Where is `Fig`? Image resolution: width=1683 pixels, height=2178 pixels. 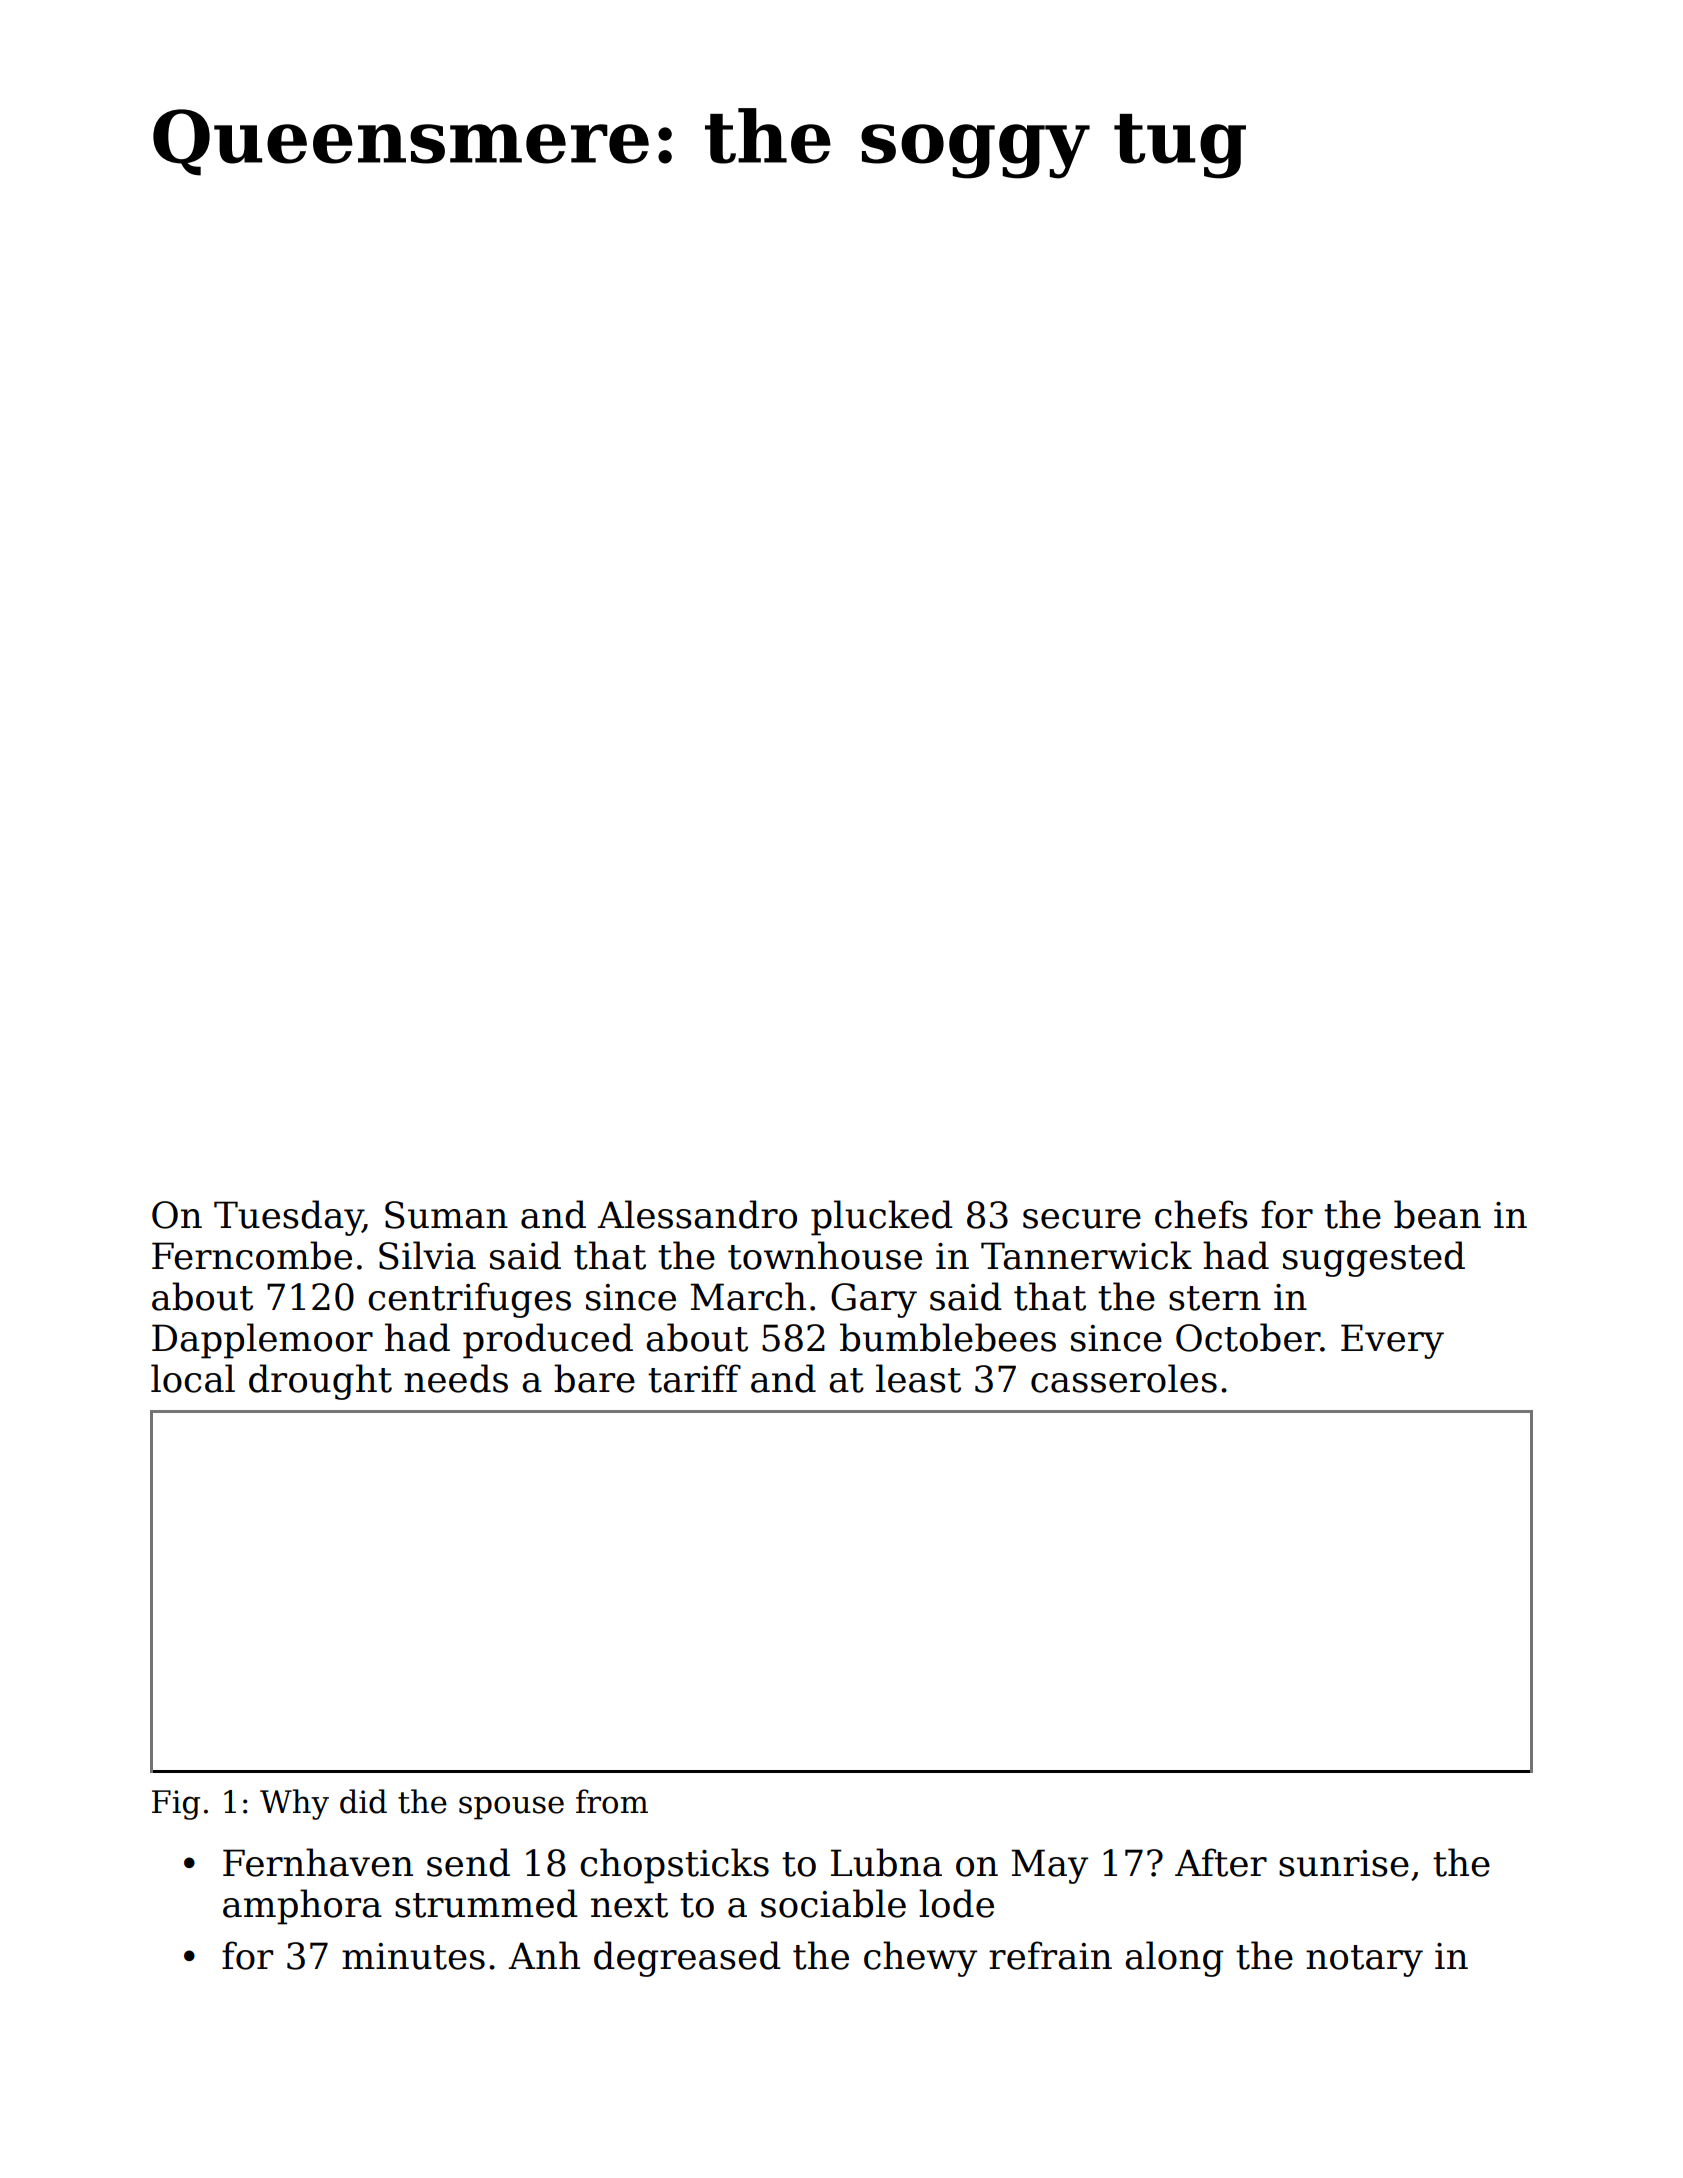
Fig is located at coordinates (176, 1805).
